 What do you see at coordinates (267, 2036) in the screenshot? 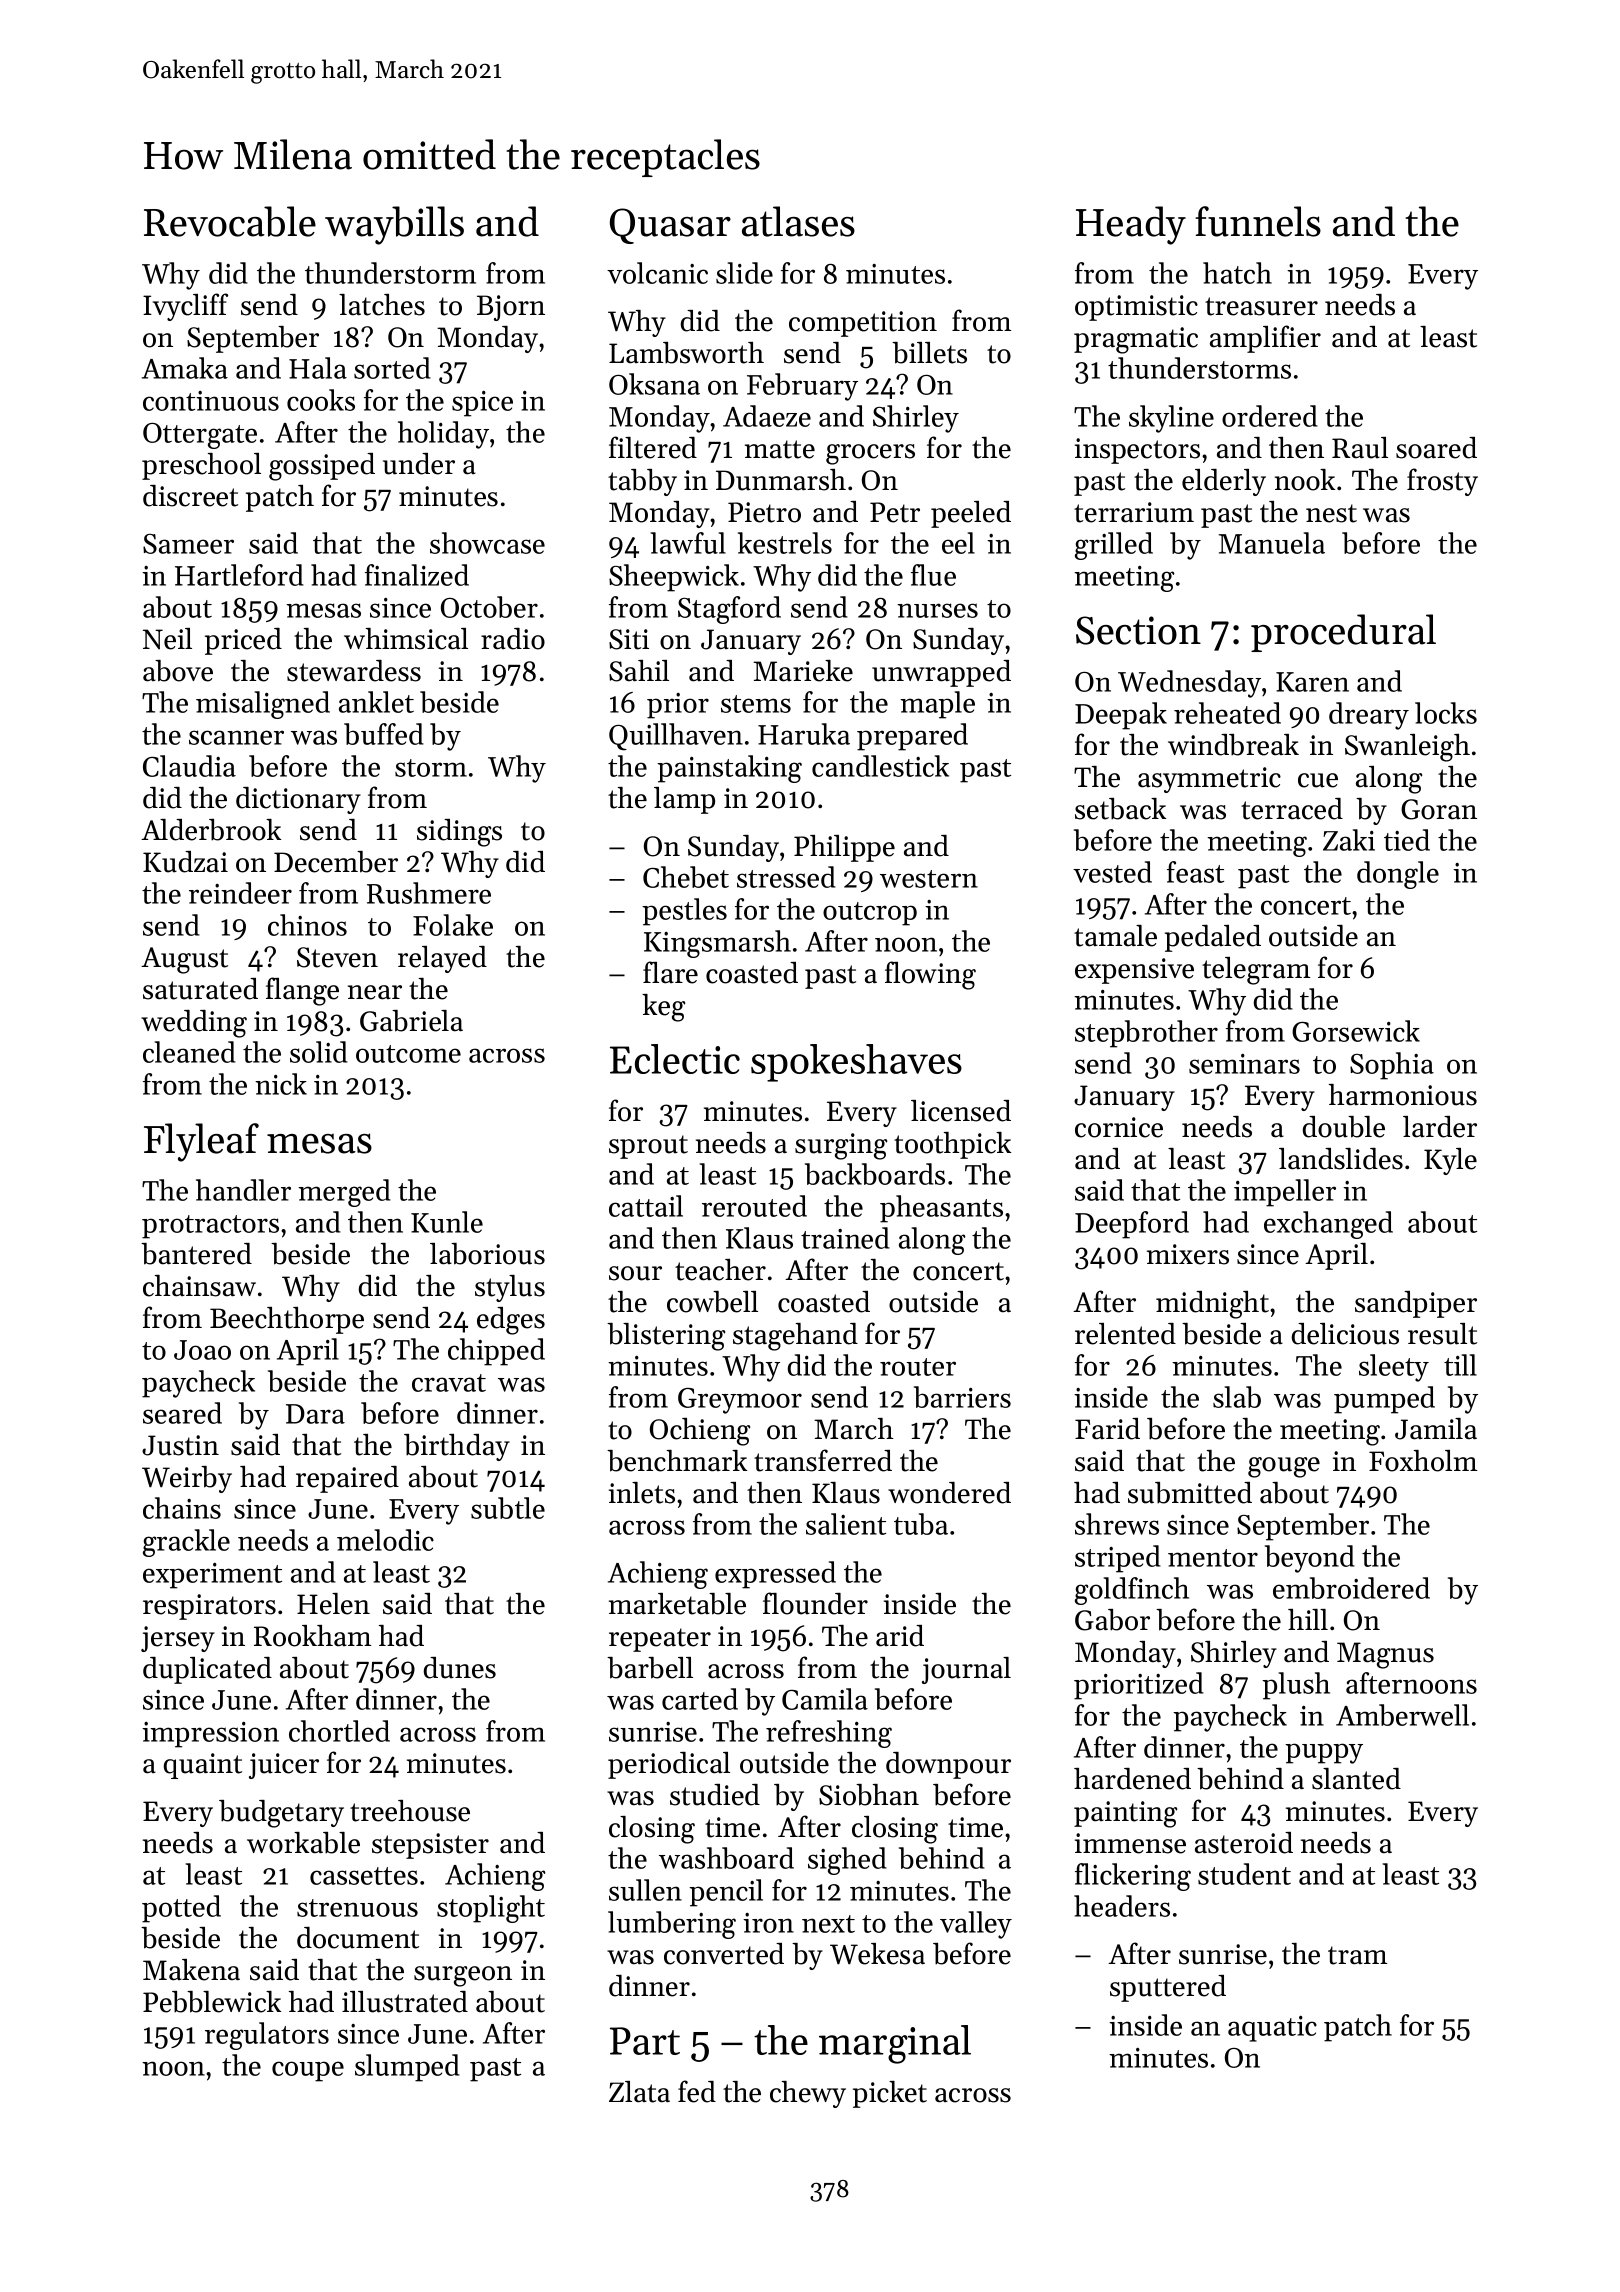
I see `regulators` at bounding box center [267, 2036].
